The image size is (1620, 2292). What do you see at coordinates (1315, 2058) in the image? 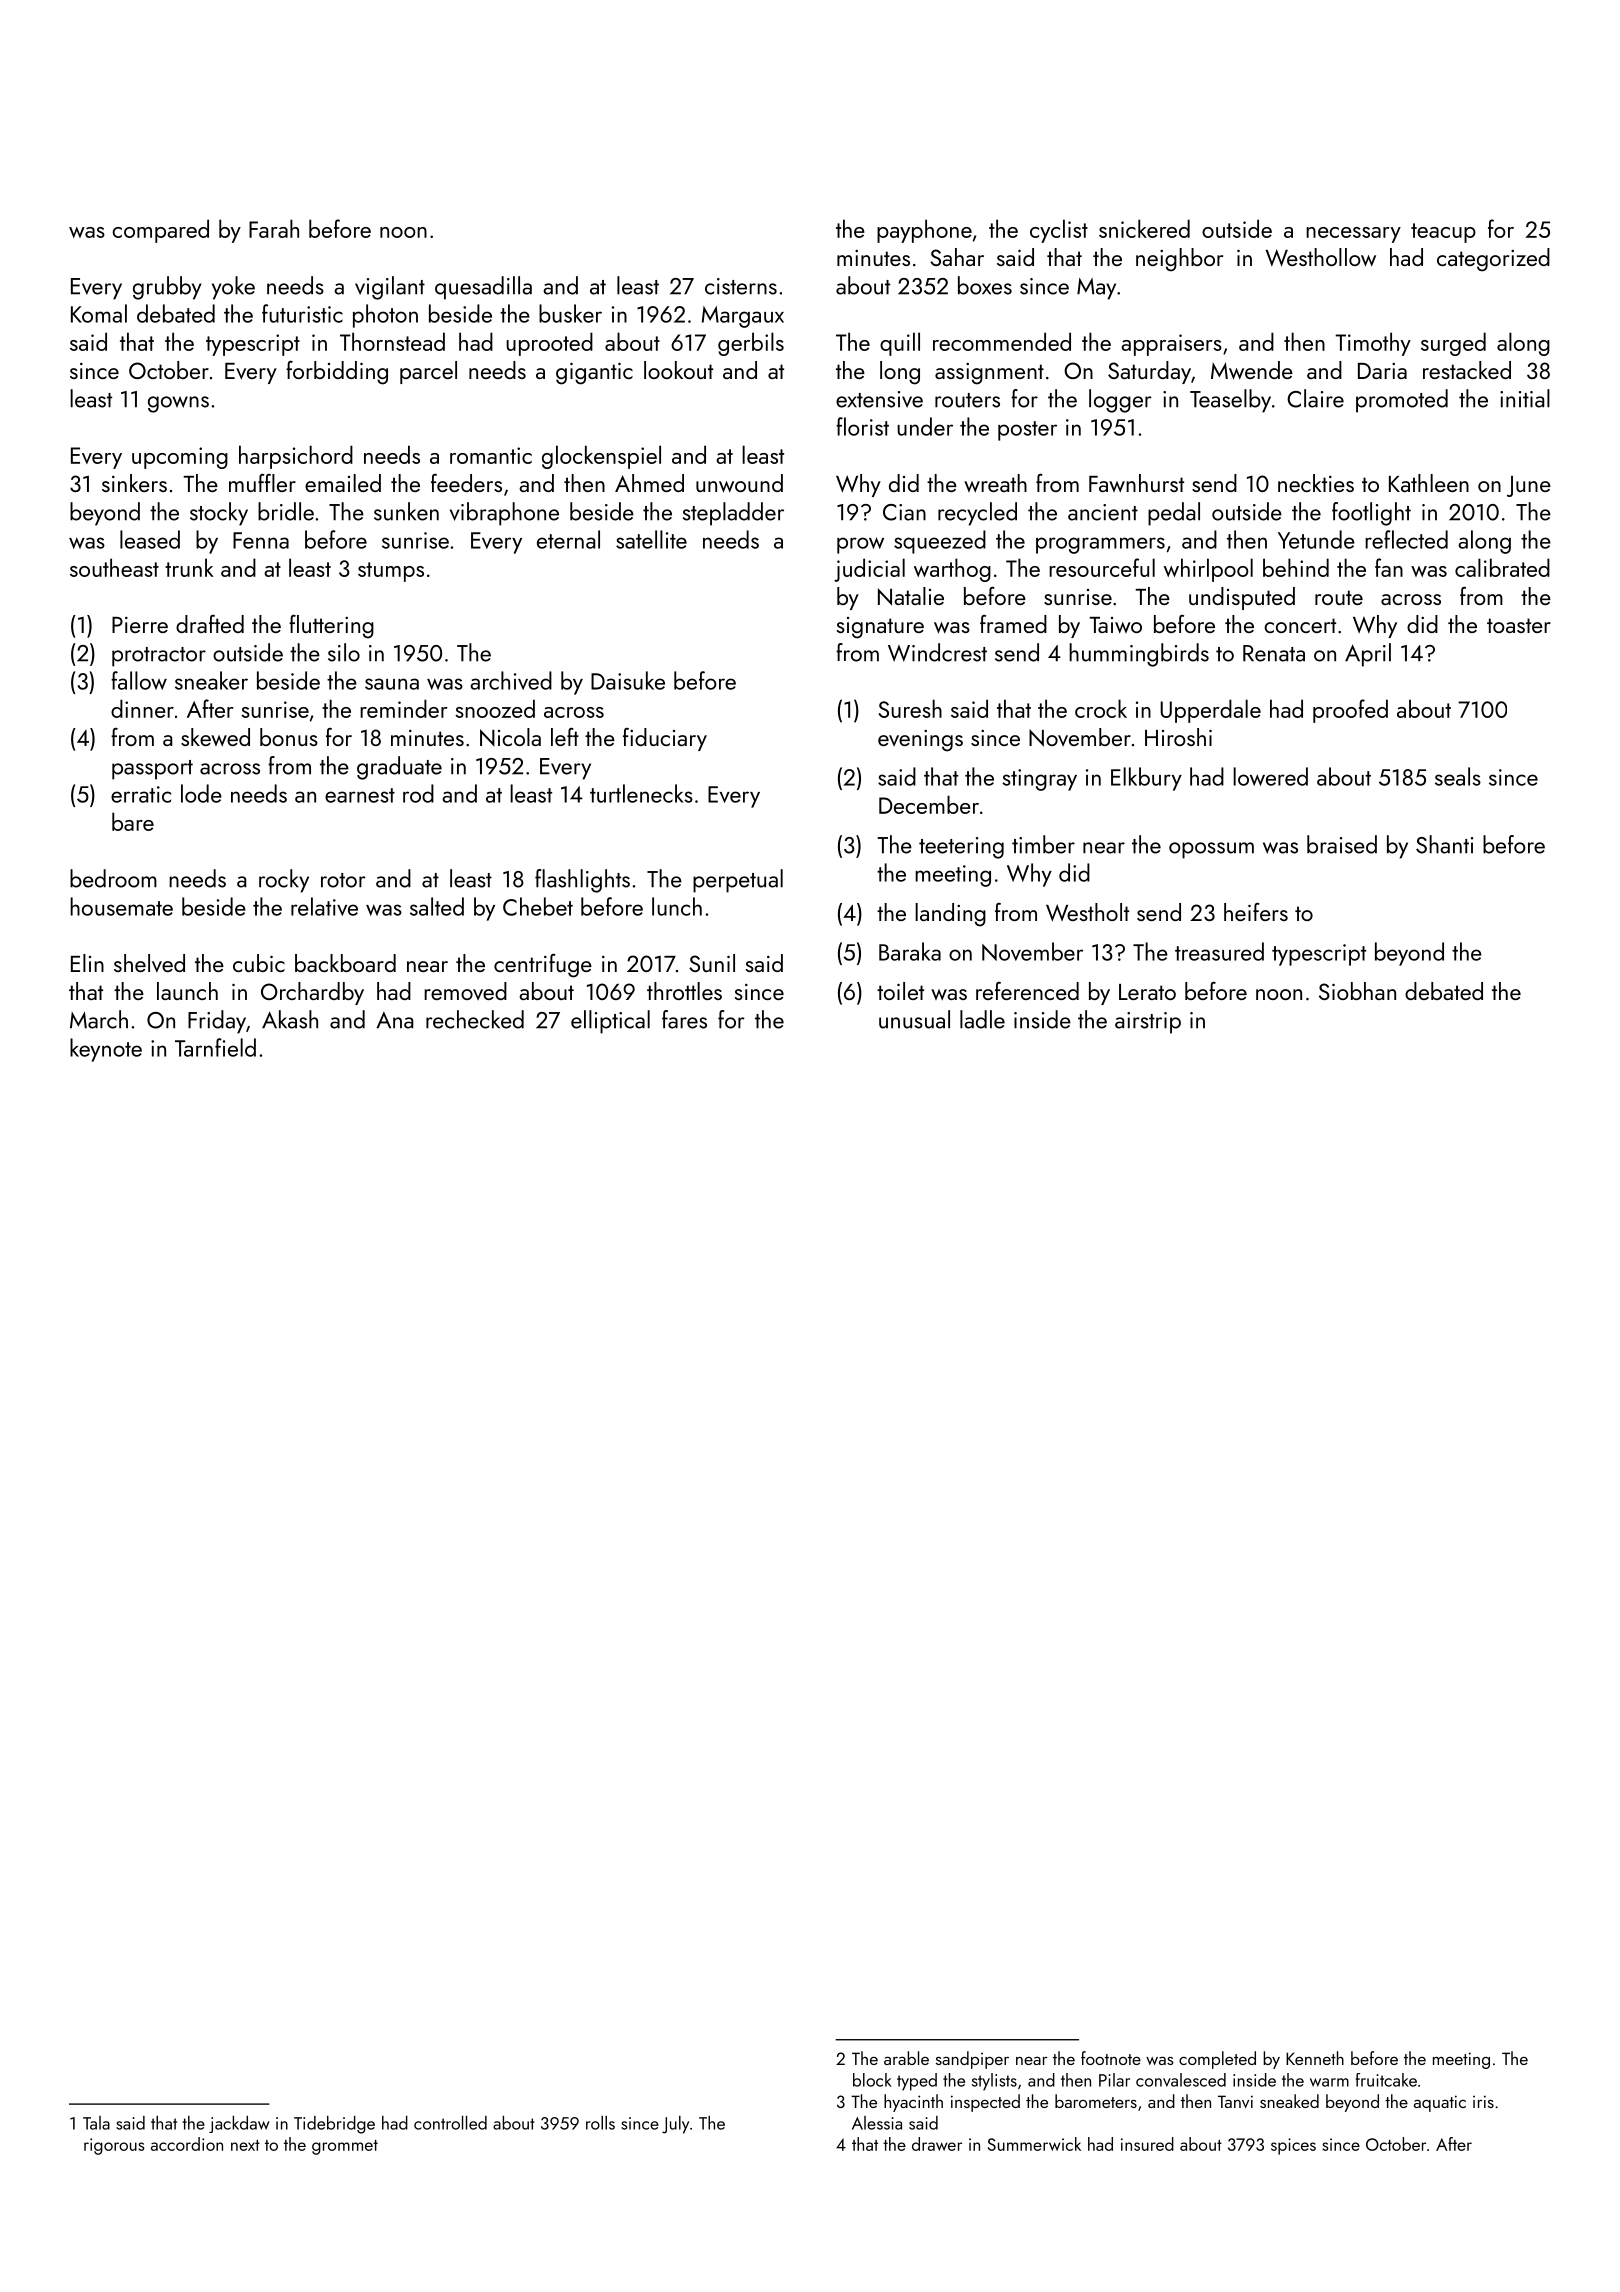
I see `Kenneth` at bounding box center [1315, 2058].
